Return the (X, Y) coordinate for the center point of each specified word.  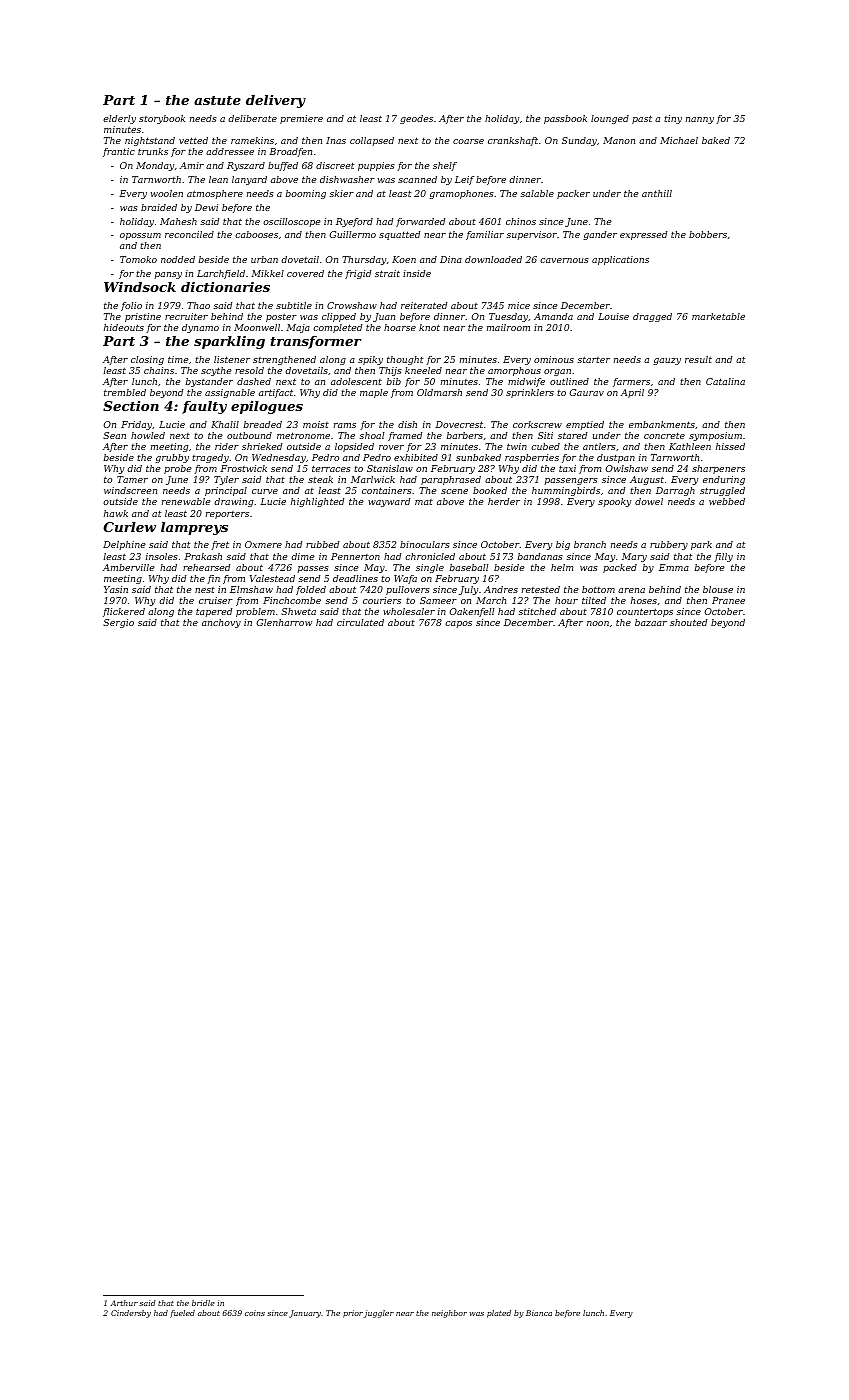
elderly (119, 119)
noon (598, 623)
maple (374, 393)
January (305, 1314)
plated (499, 1314)
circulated (360, 622)
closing (147, 360)
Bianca (539, 1313)
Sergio (118, 623)
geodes (416, 119)
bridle (203, 1303)
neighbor (449, 1314)
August (647, 480)
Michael (679, 140)
